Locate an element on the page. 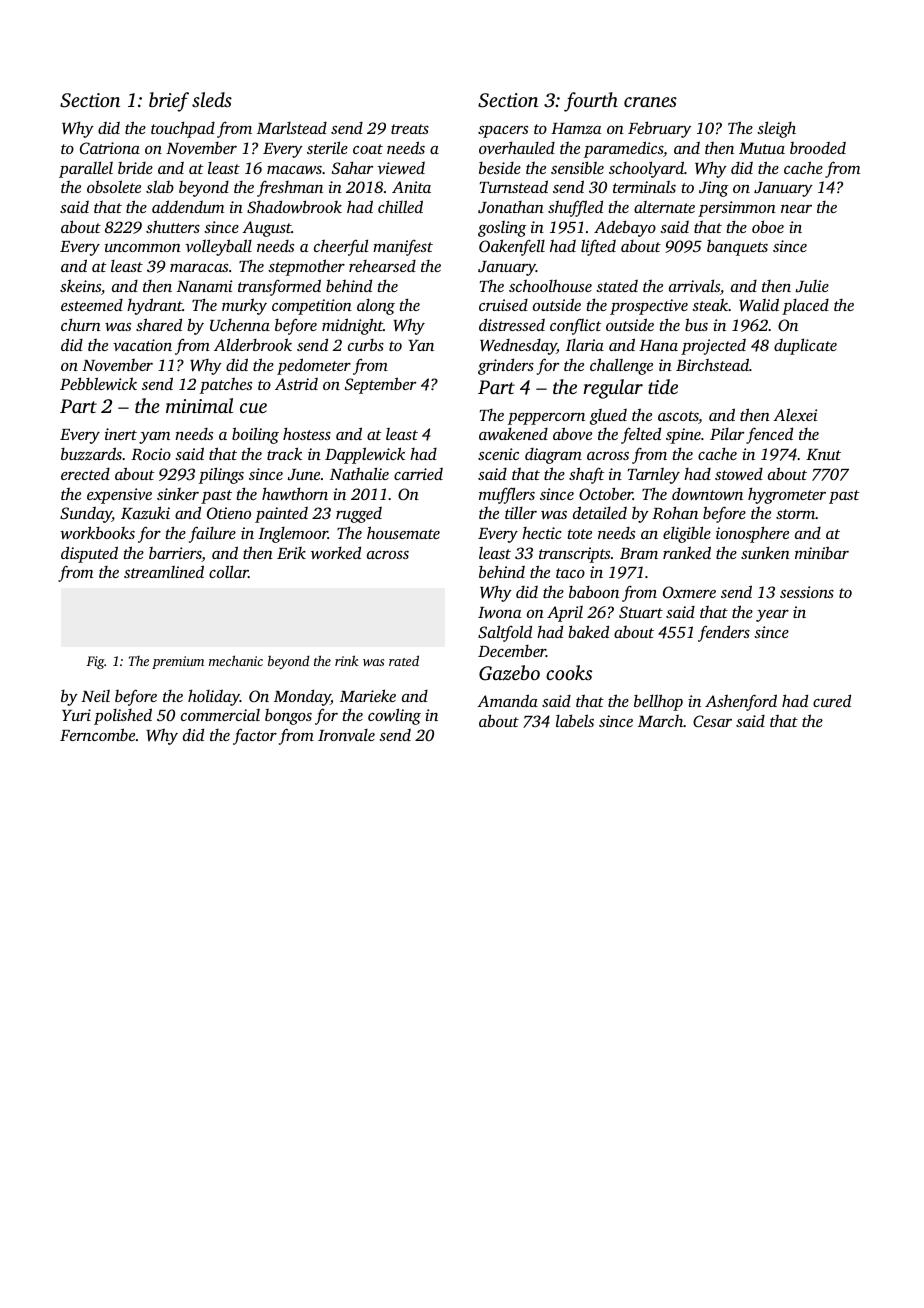  labels is located at coordinates (575, 720).
